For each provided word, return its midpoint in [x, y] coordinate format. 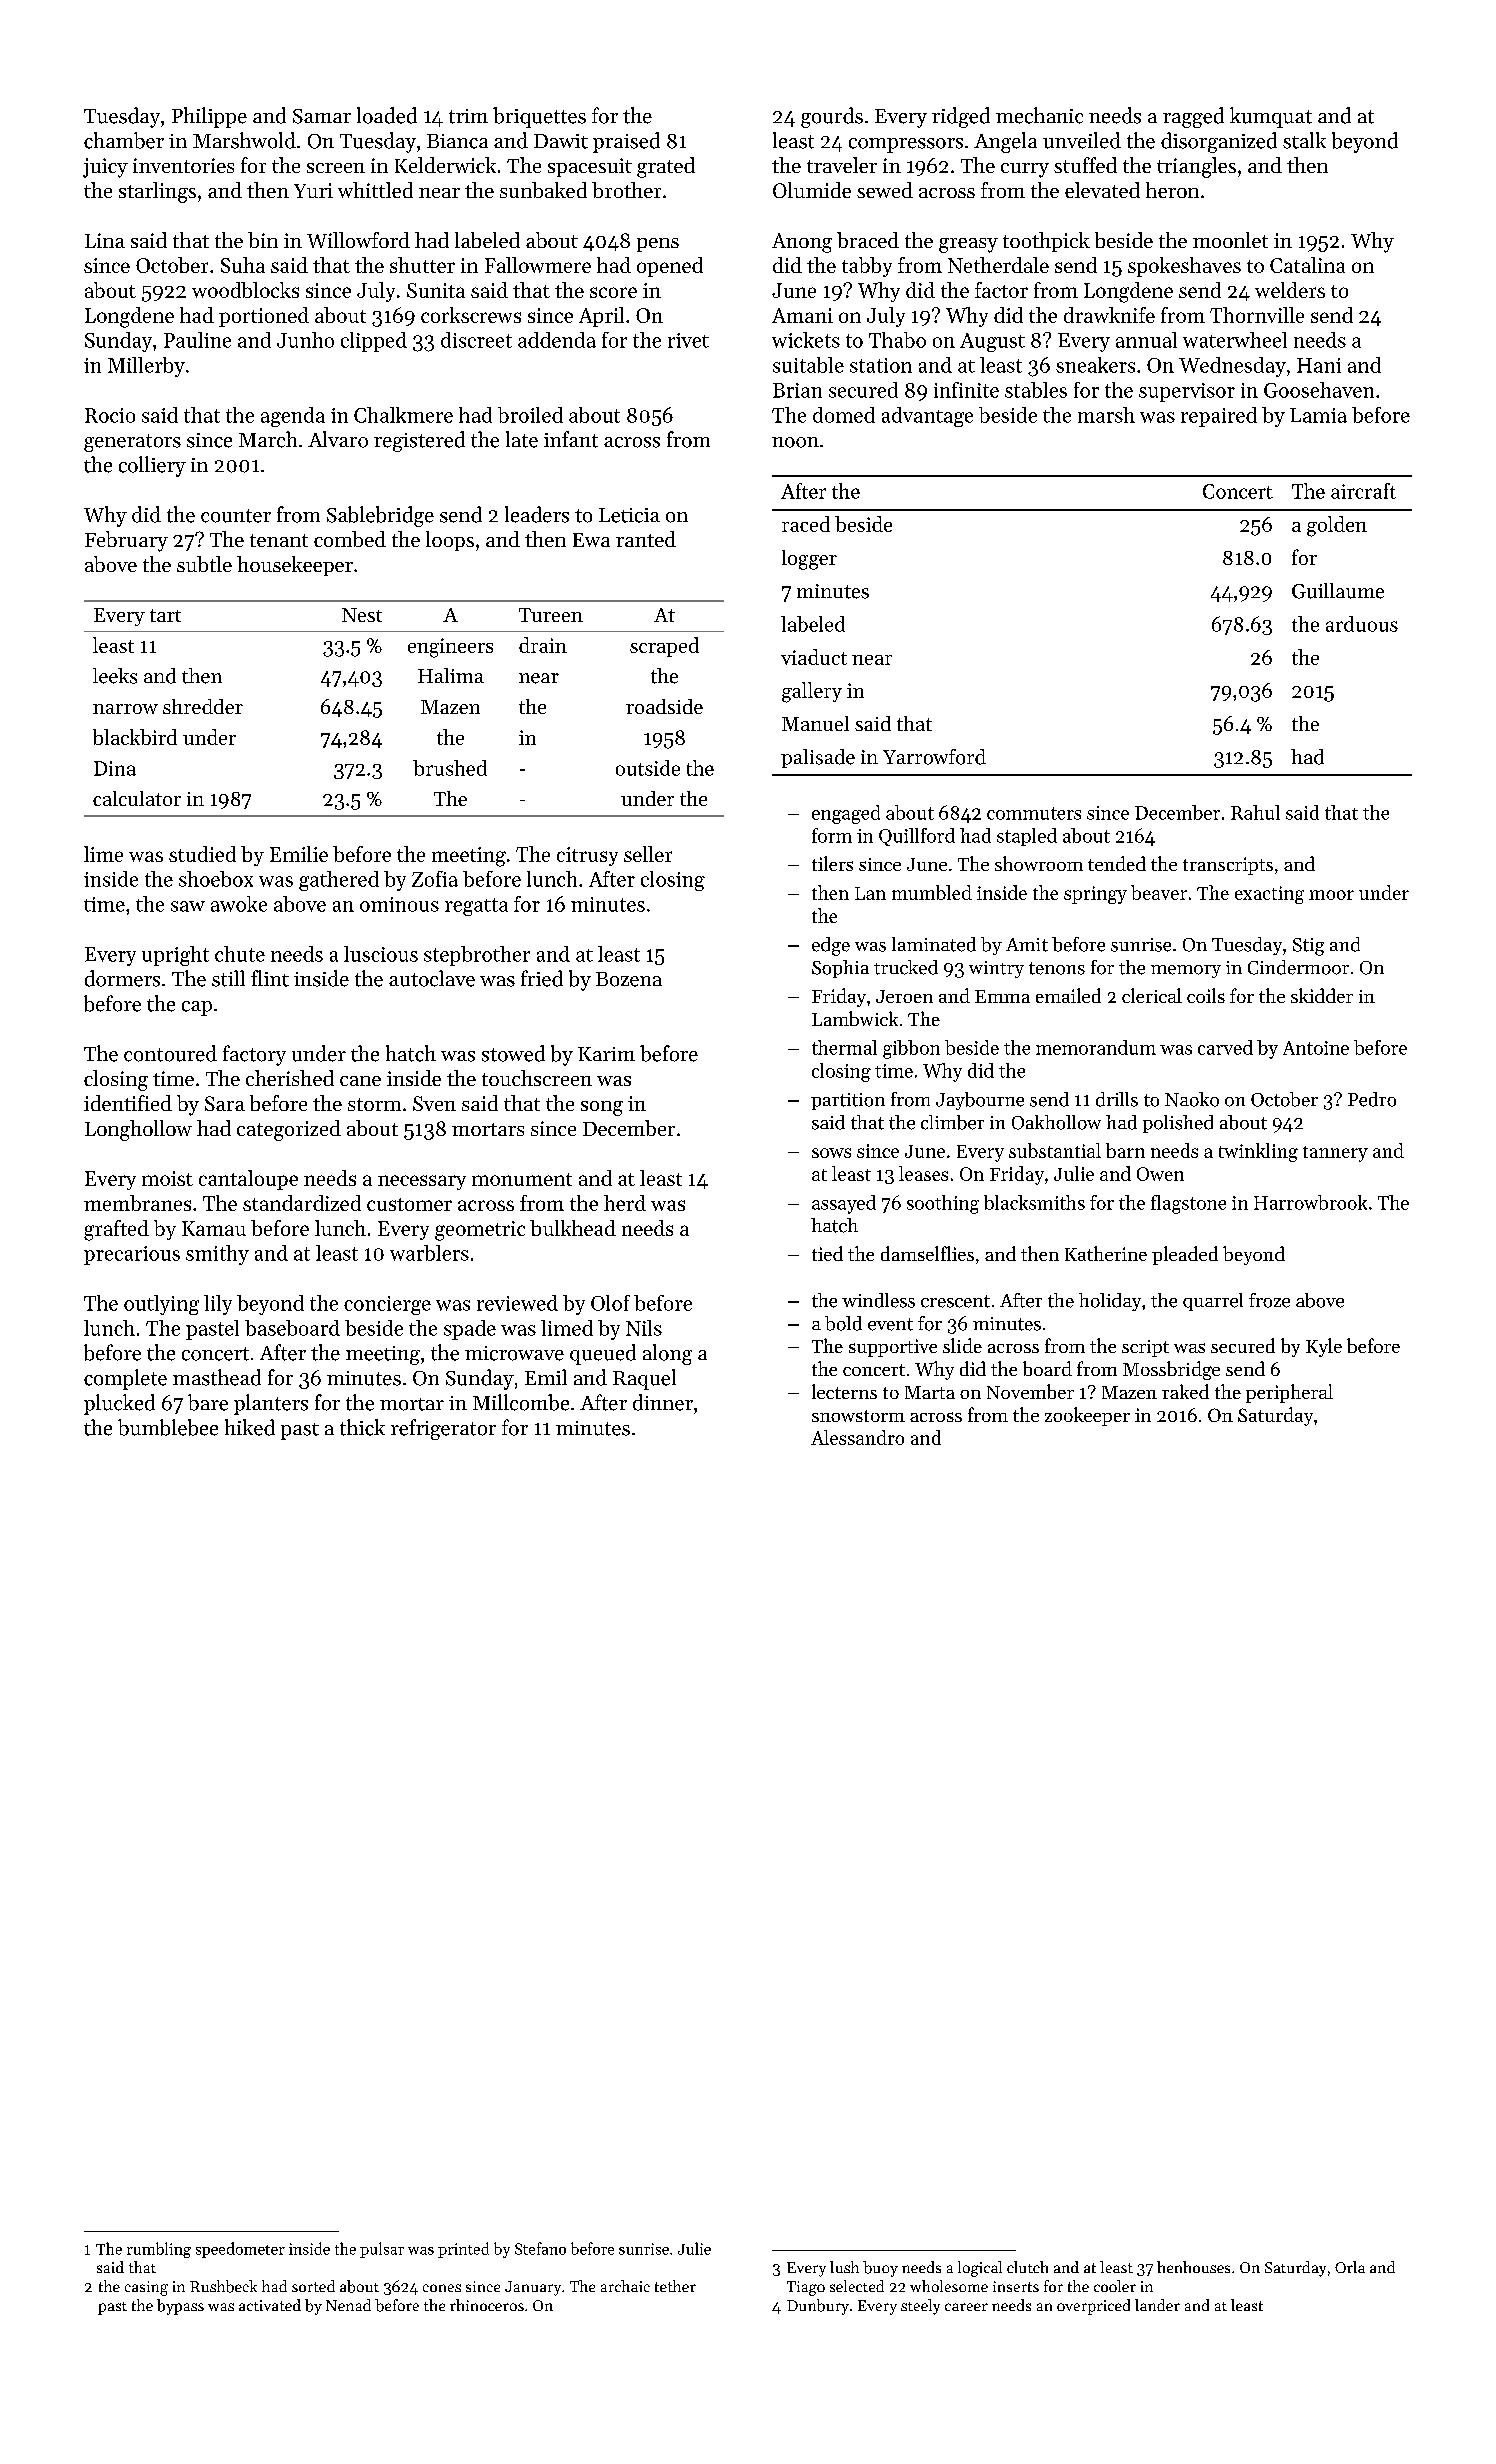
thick [362, 1427]
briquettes [539, 117]
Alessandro [857, 1437]
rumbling [159, 2250]
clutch [1027, 2267]
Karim [606, 1054]
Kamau [214, 1228]
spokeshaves [1184, 267]
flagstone [1188, 1204]
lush [844, 2267]
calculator [137, 798]
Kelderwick [445, 165]
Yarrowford [934, 757]
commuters [1034, 813]
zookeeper [1087, 1416]
